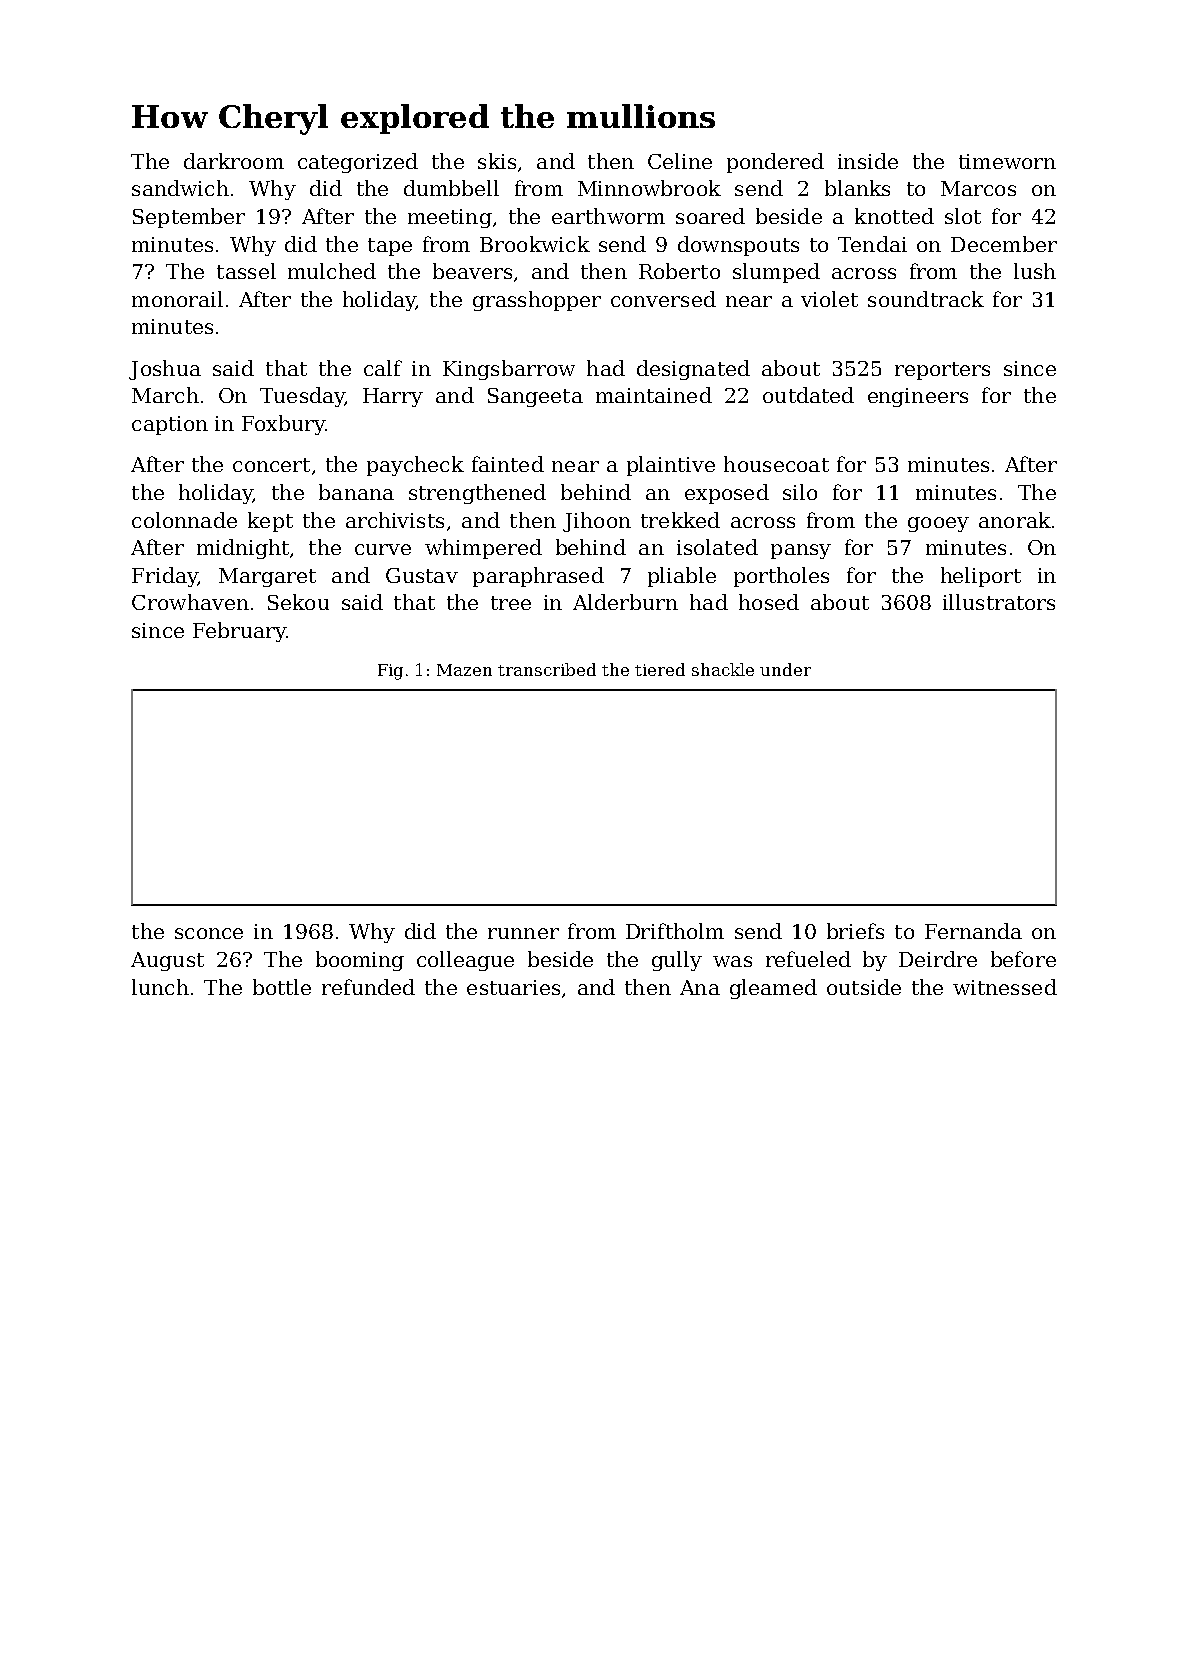 The image size is (1188, 1680). Describe the element at coordinates (523, 933) in the screenshot. I see `runner` at that location.
